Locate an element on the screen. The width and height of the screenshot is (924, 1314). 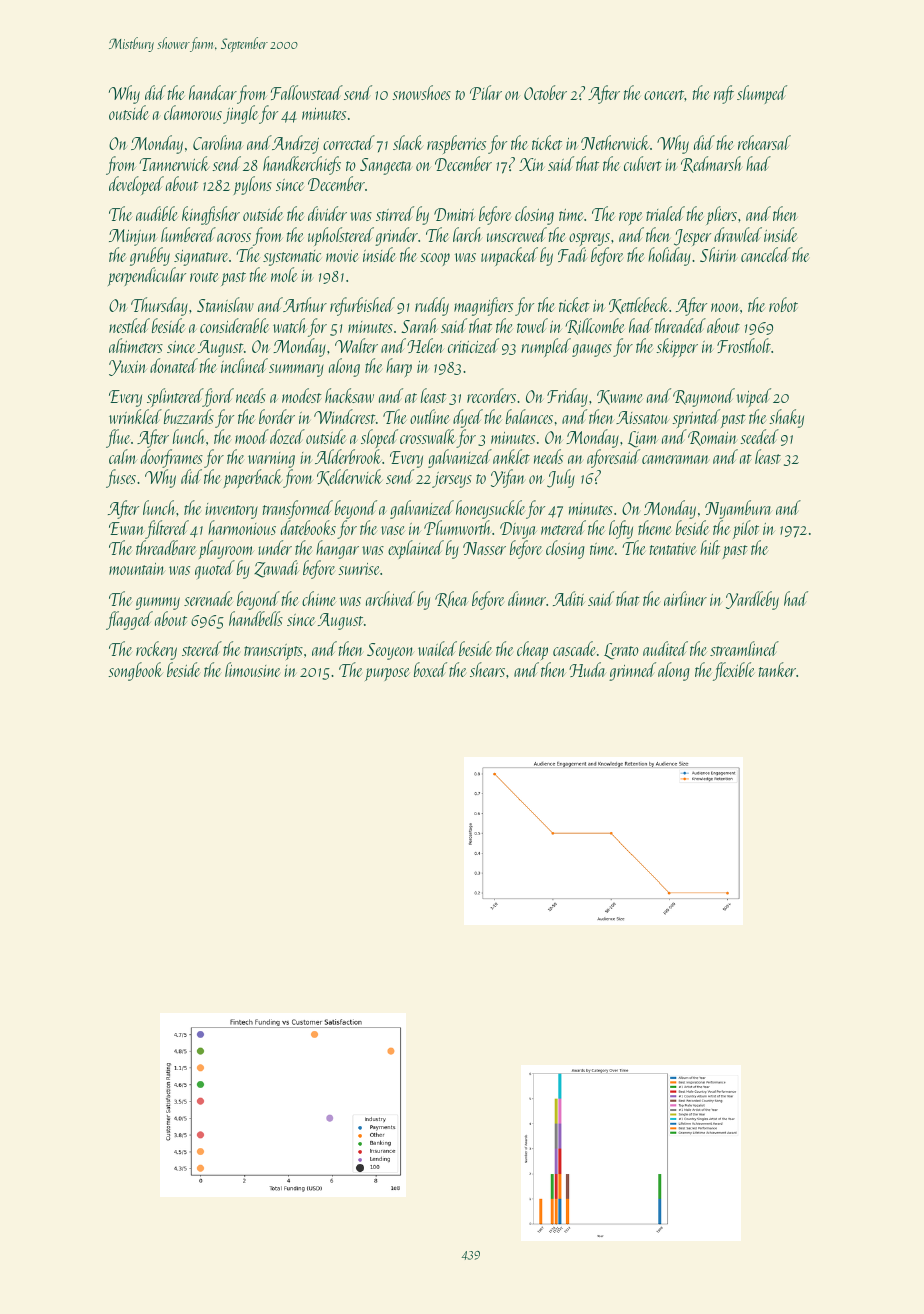
pilot is located at coordinates (747, 530).
